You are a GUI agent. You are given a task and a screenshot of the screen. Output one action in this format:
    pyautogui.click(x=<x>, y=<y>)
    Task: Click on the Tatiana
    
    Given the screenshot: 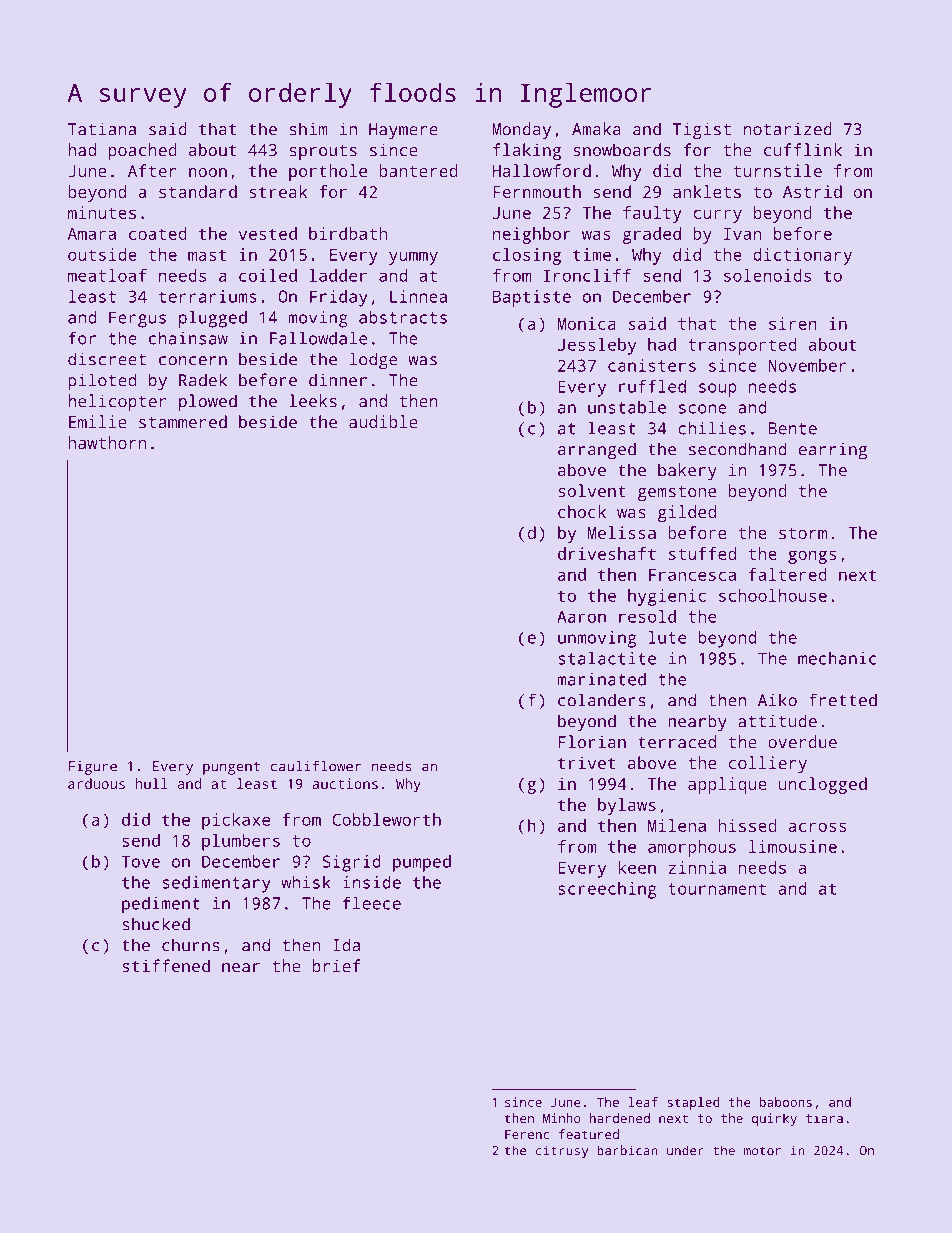 What is the action you would take?
    pyautogui.click(x=102, y=129)
